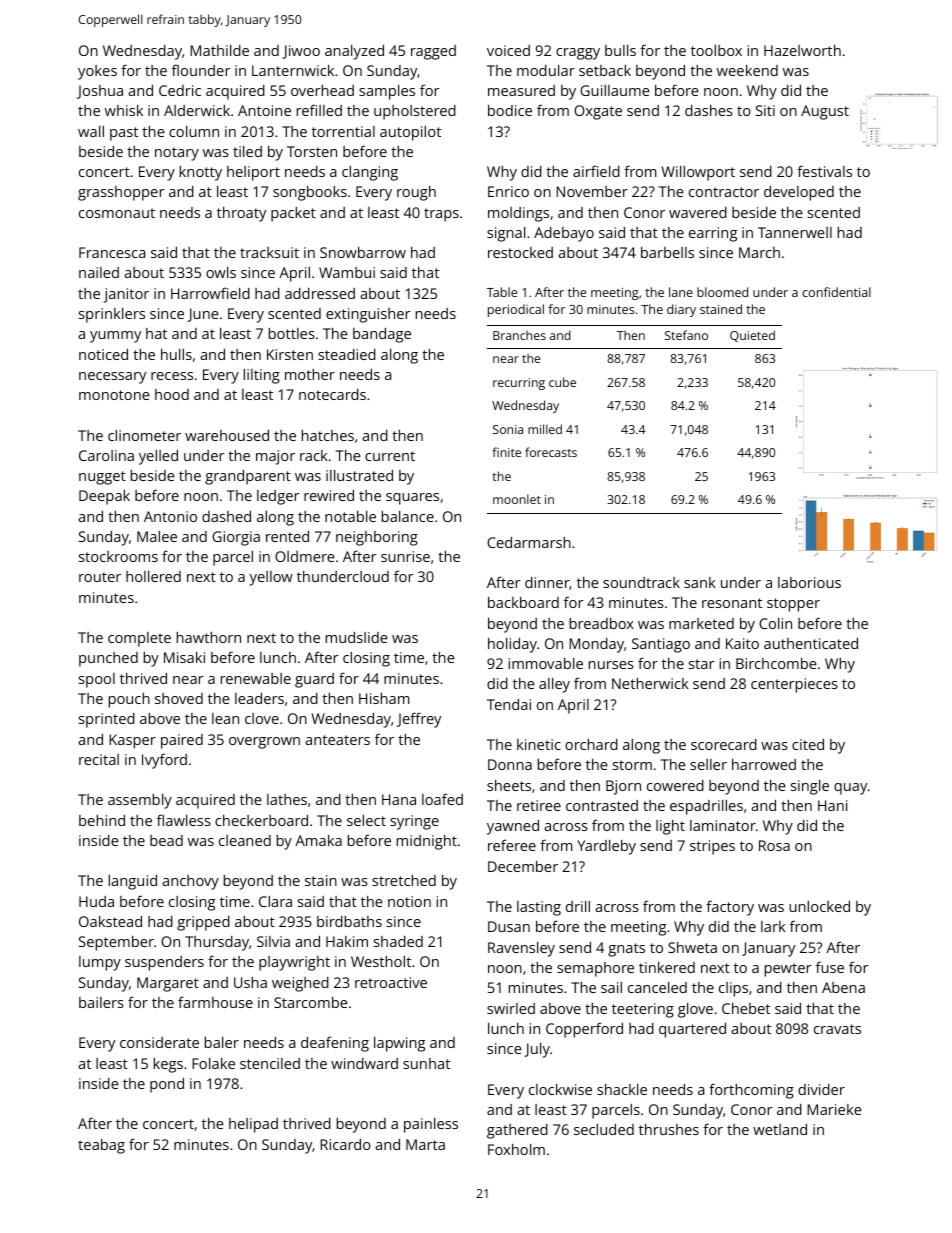 The image size is (952, 1233). What do you see at coordinates (354, 52) in the screenshot?
I see `analyzed` at bounding box center [354, 52].
